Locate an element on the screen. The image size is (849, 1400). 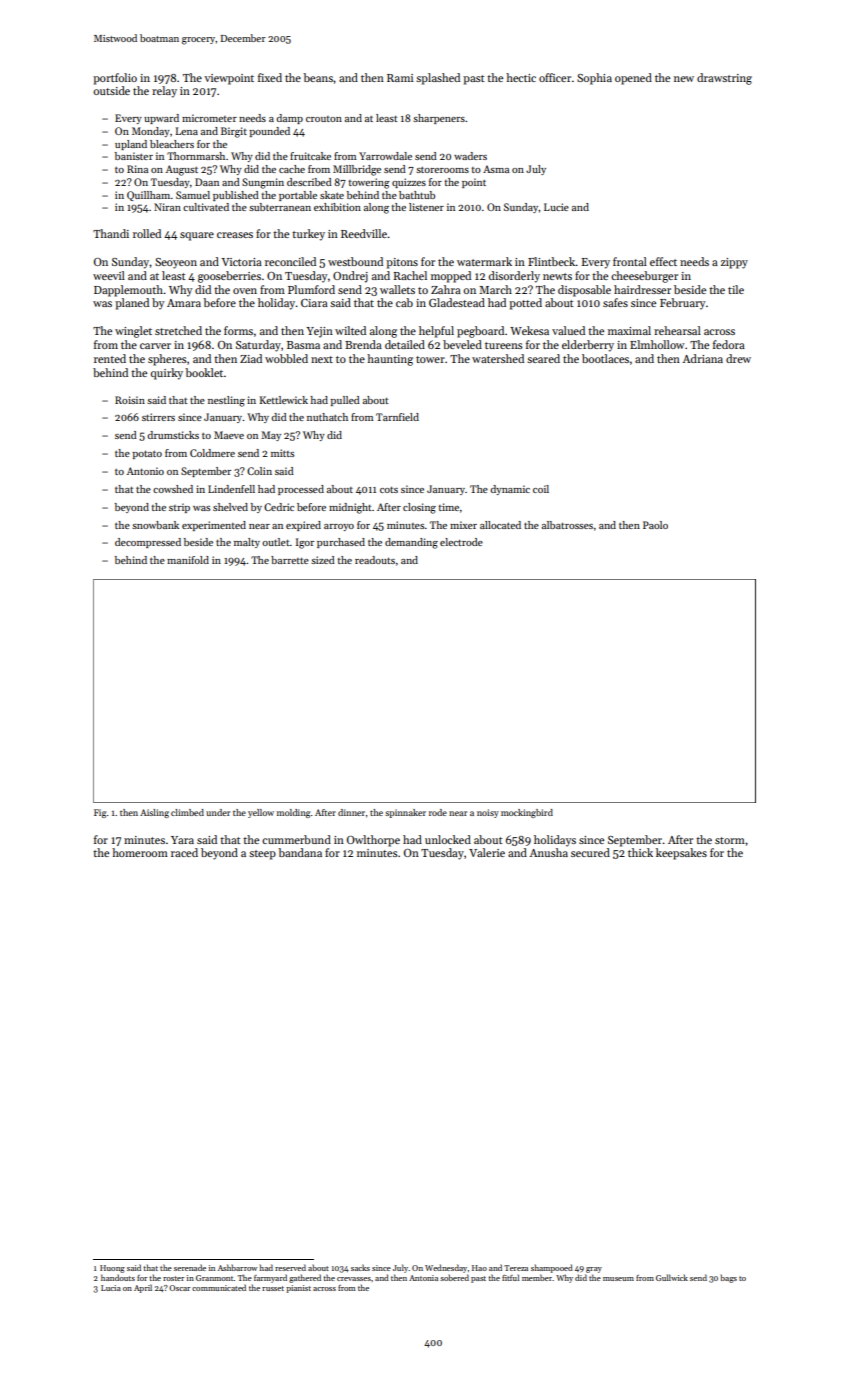
beveled is located at coordinates (462, 344).
